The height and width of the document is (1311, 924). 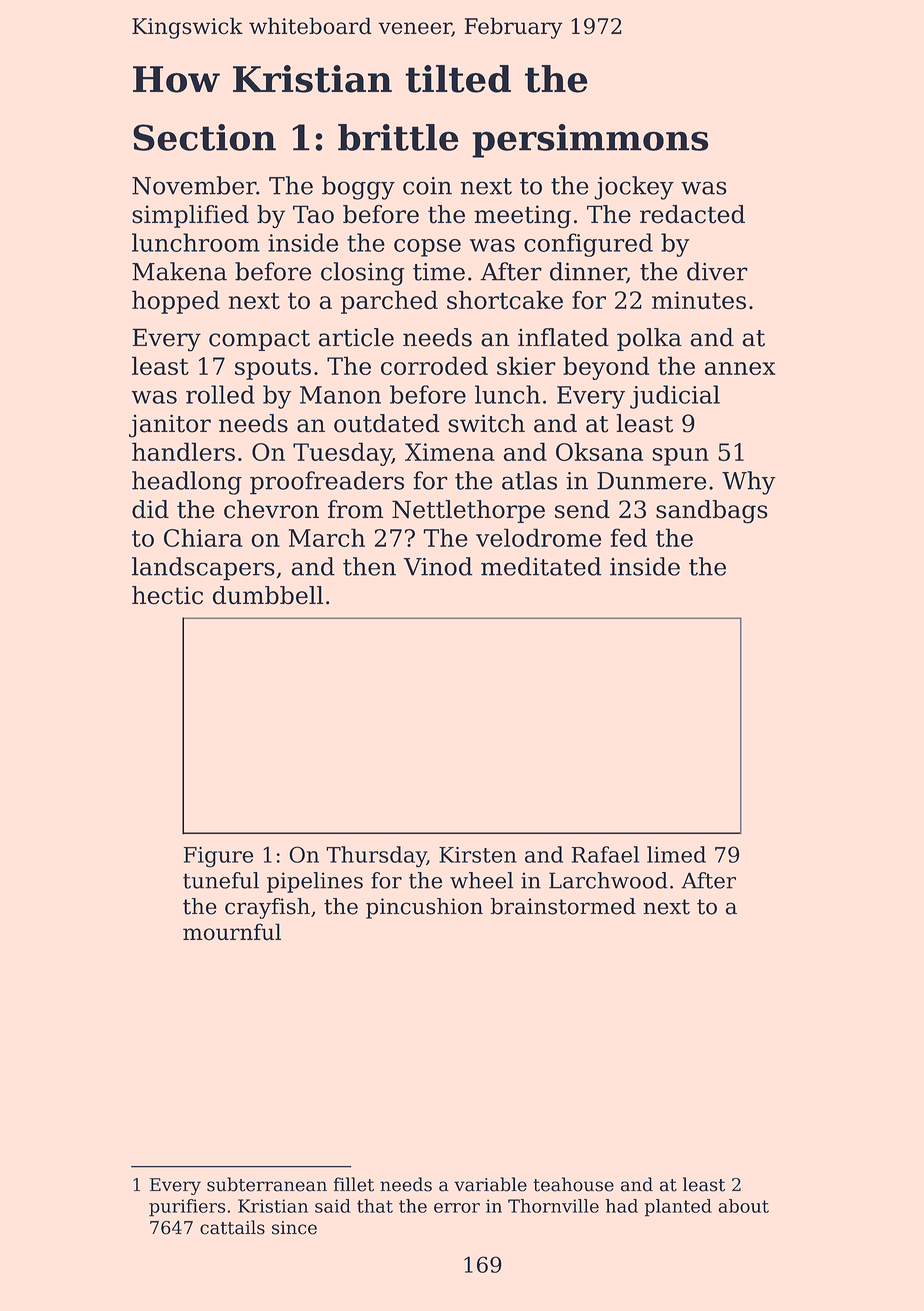 What do you see at coordinates (167, 595) in the document?
I see `hectic` at bounding box center [167, 595].
